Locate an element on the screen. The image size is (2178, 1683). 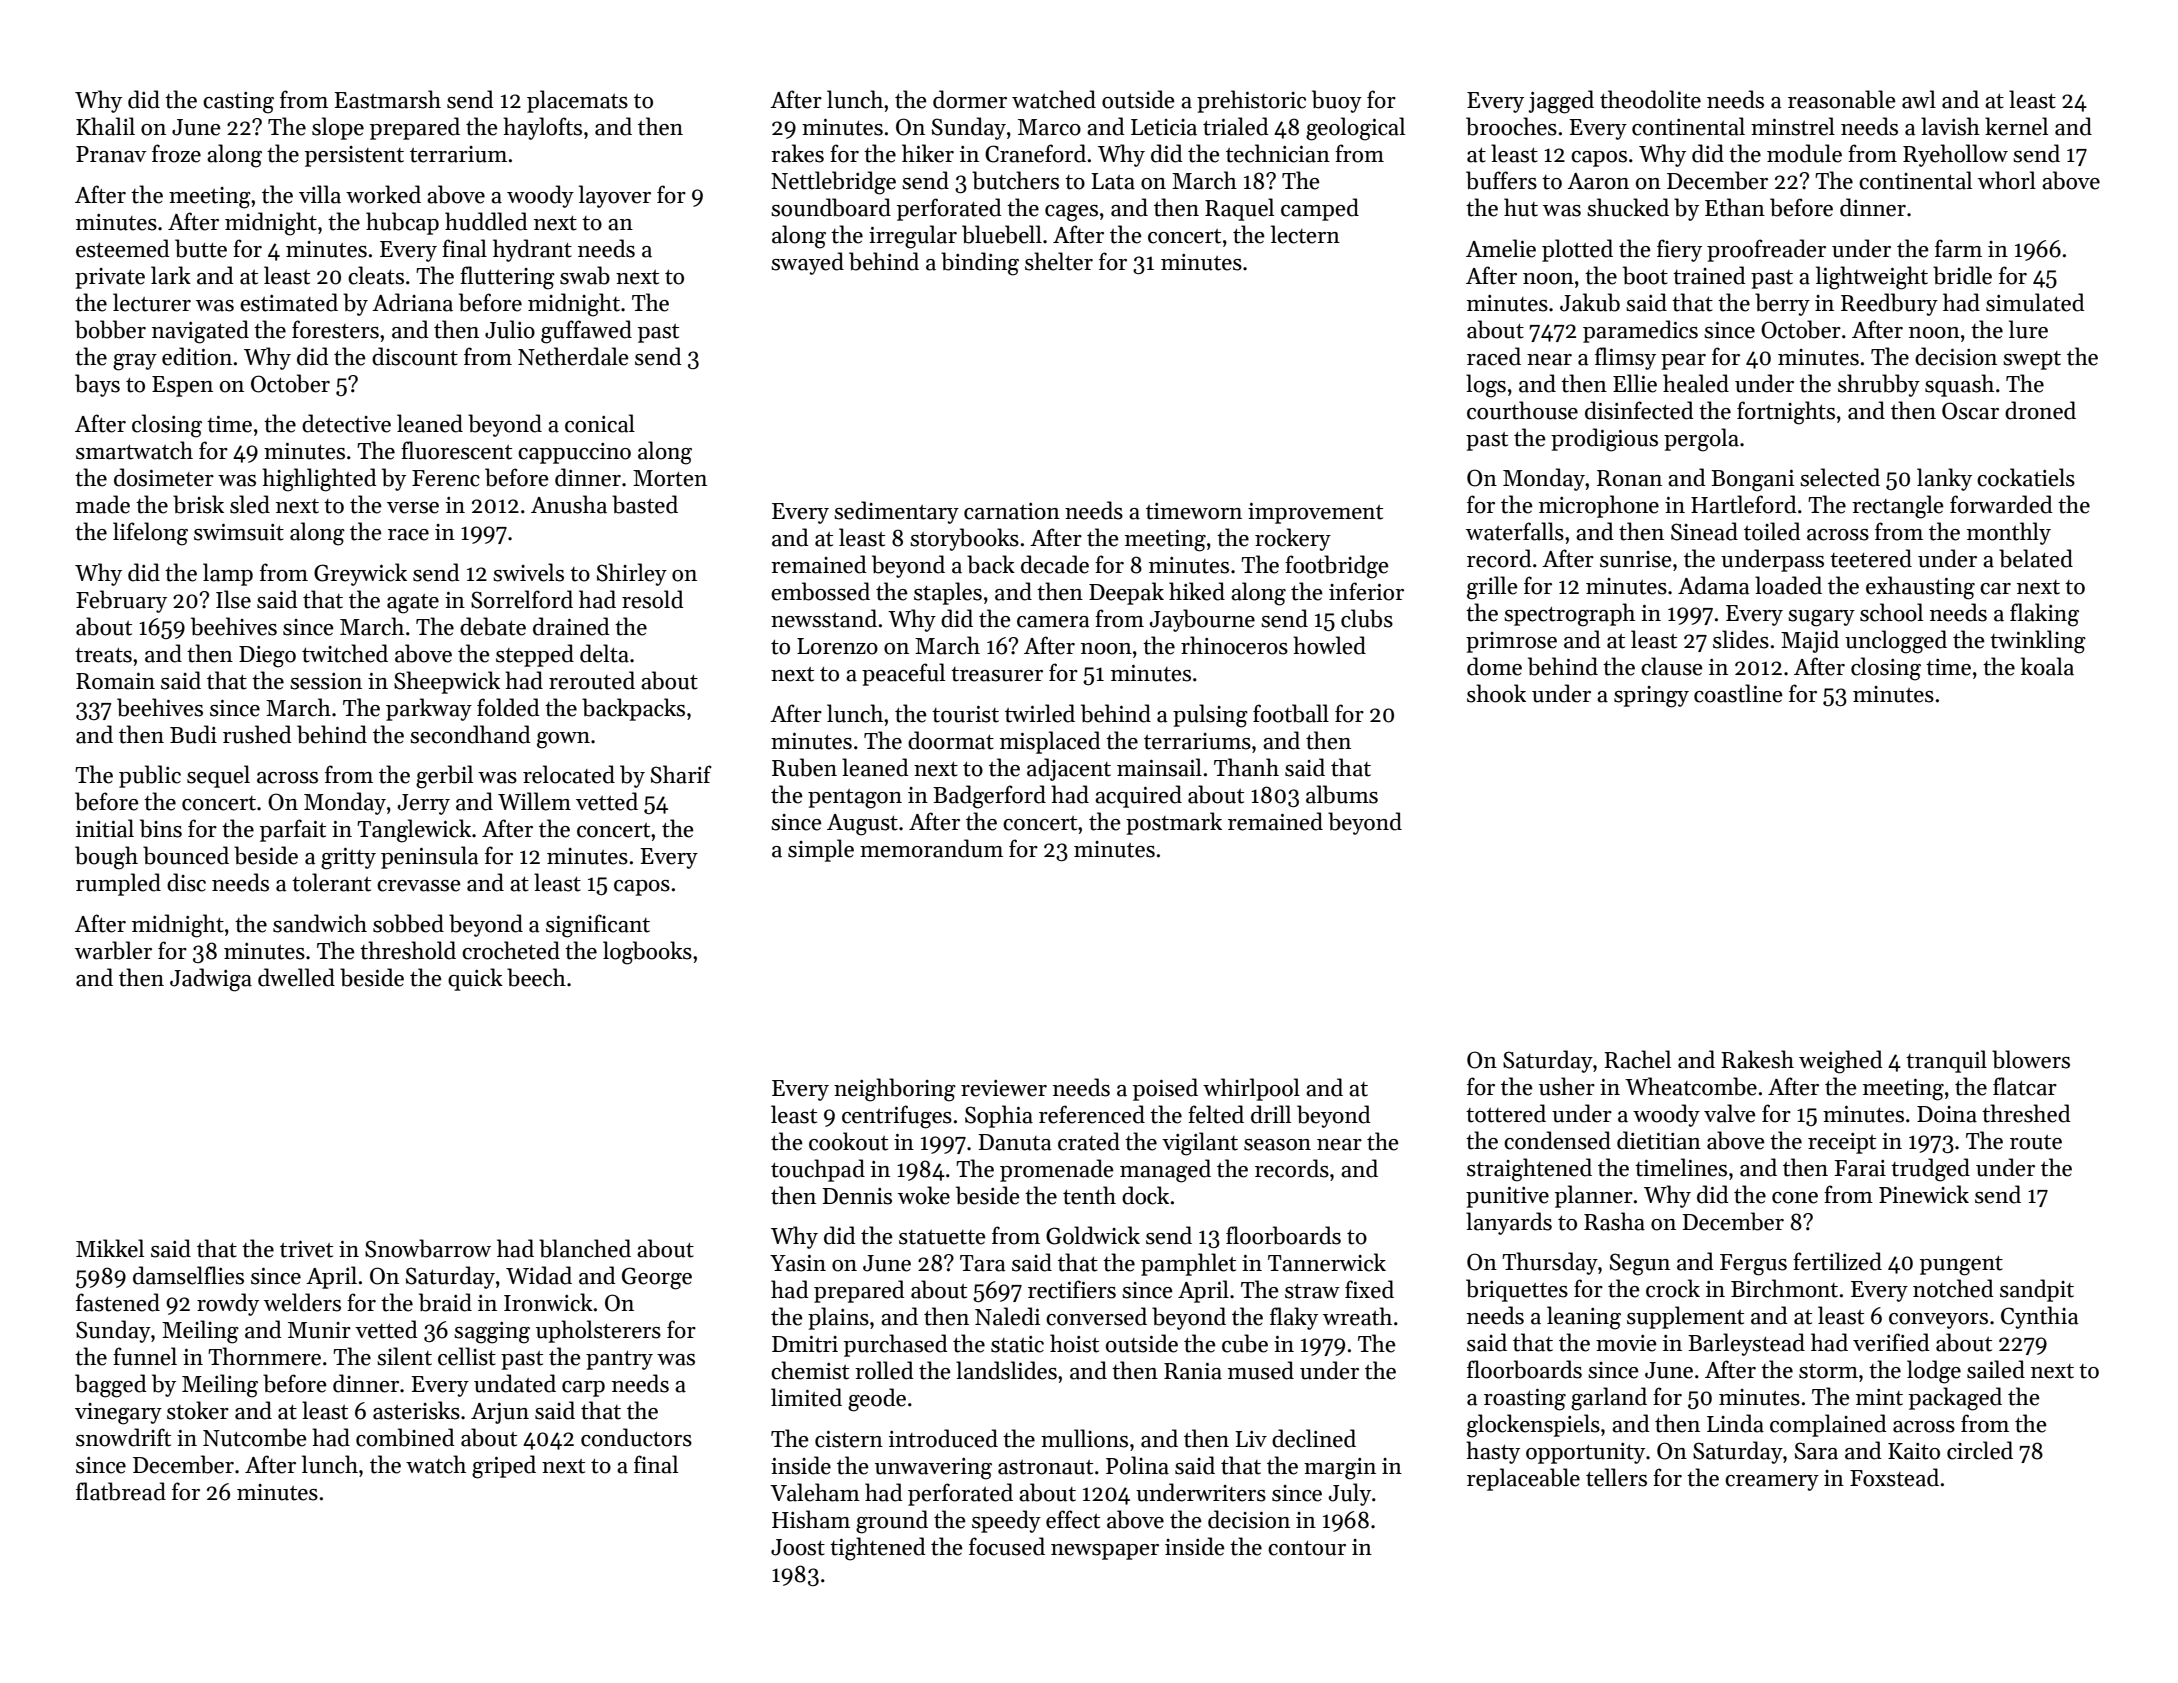
prehistoric is located at coordinates (1251, 101).
